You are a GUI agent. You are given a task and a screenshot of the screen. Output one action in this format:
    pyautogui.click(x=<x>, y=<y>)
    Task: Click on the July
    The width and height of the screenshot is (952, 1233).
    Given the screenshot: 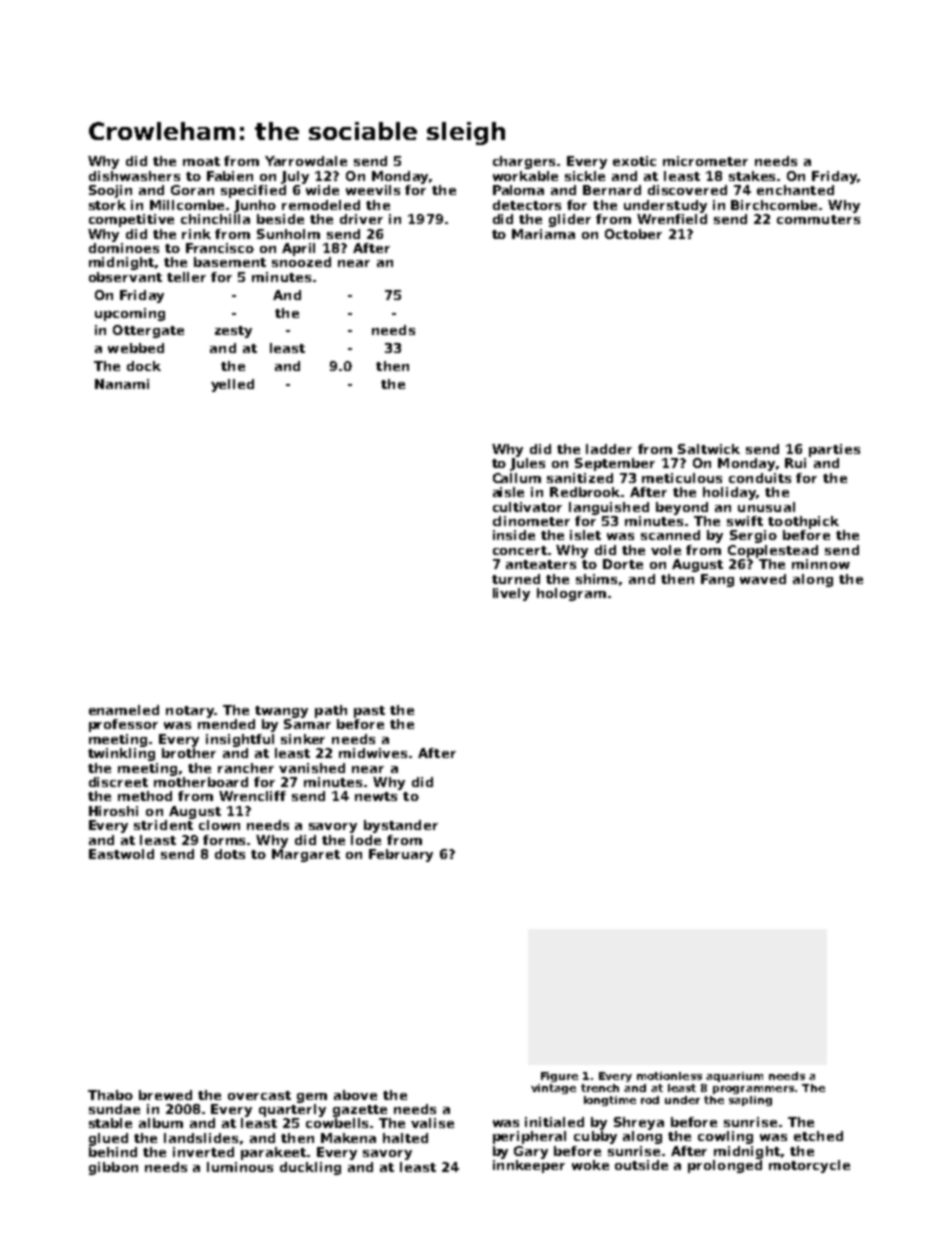 What is the action you would take?
    pyautogui.click(x=295, y=177)
